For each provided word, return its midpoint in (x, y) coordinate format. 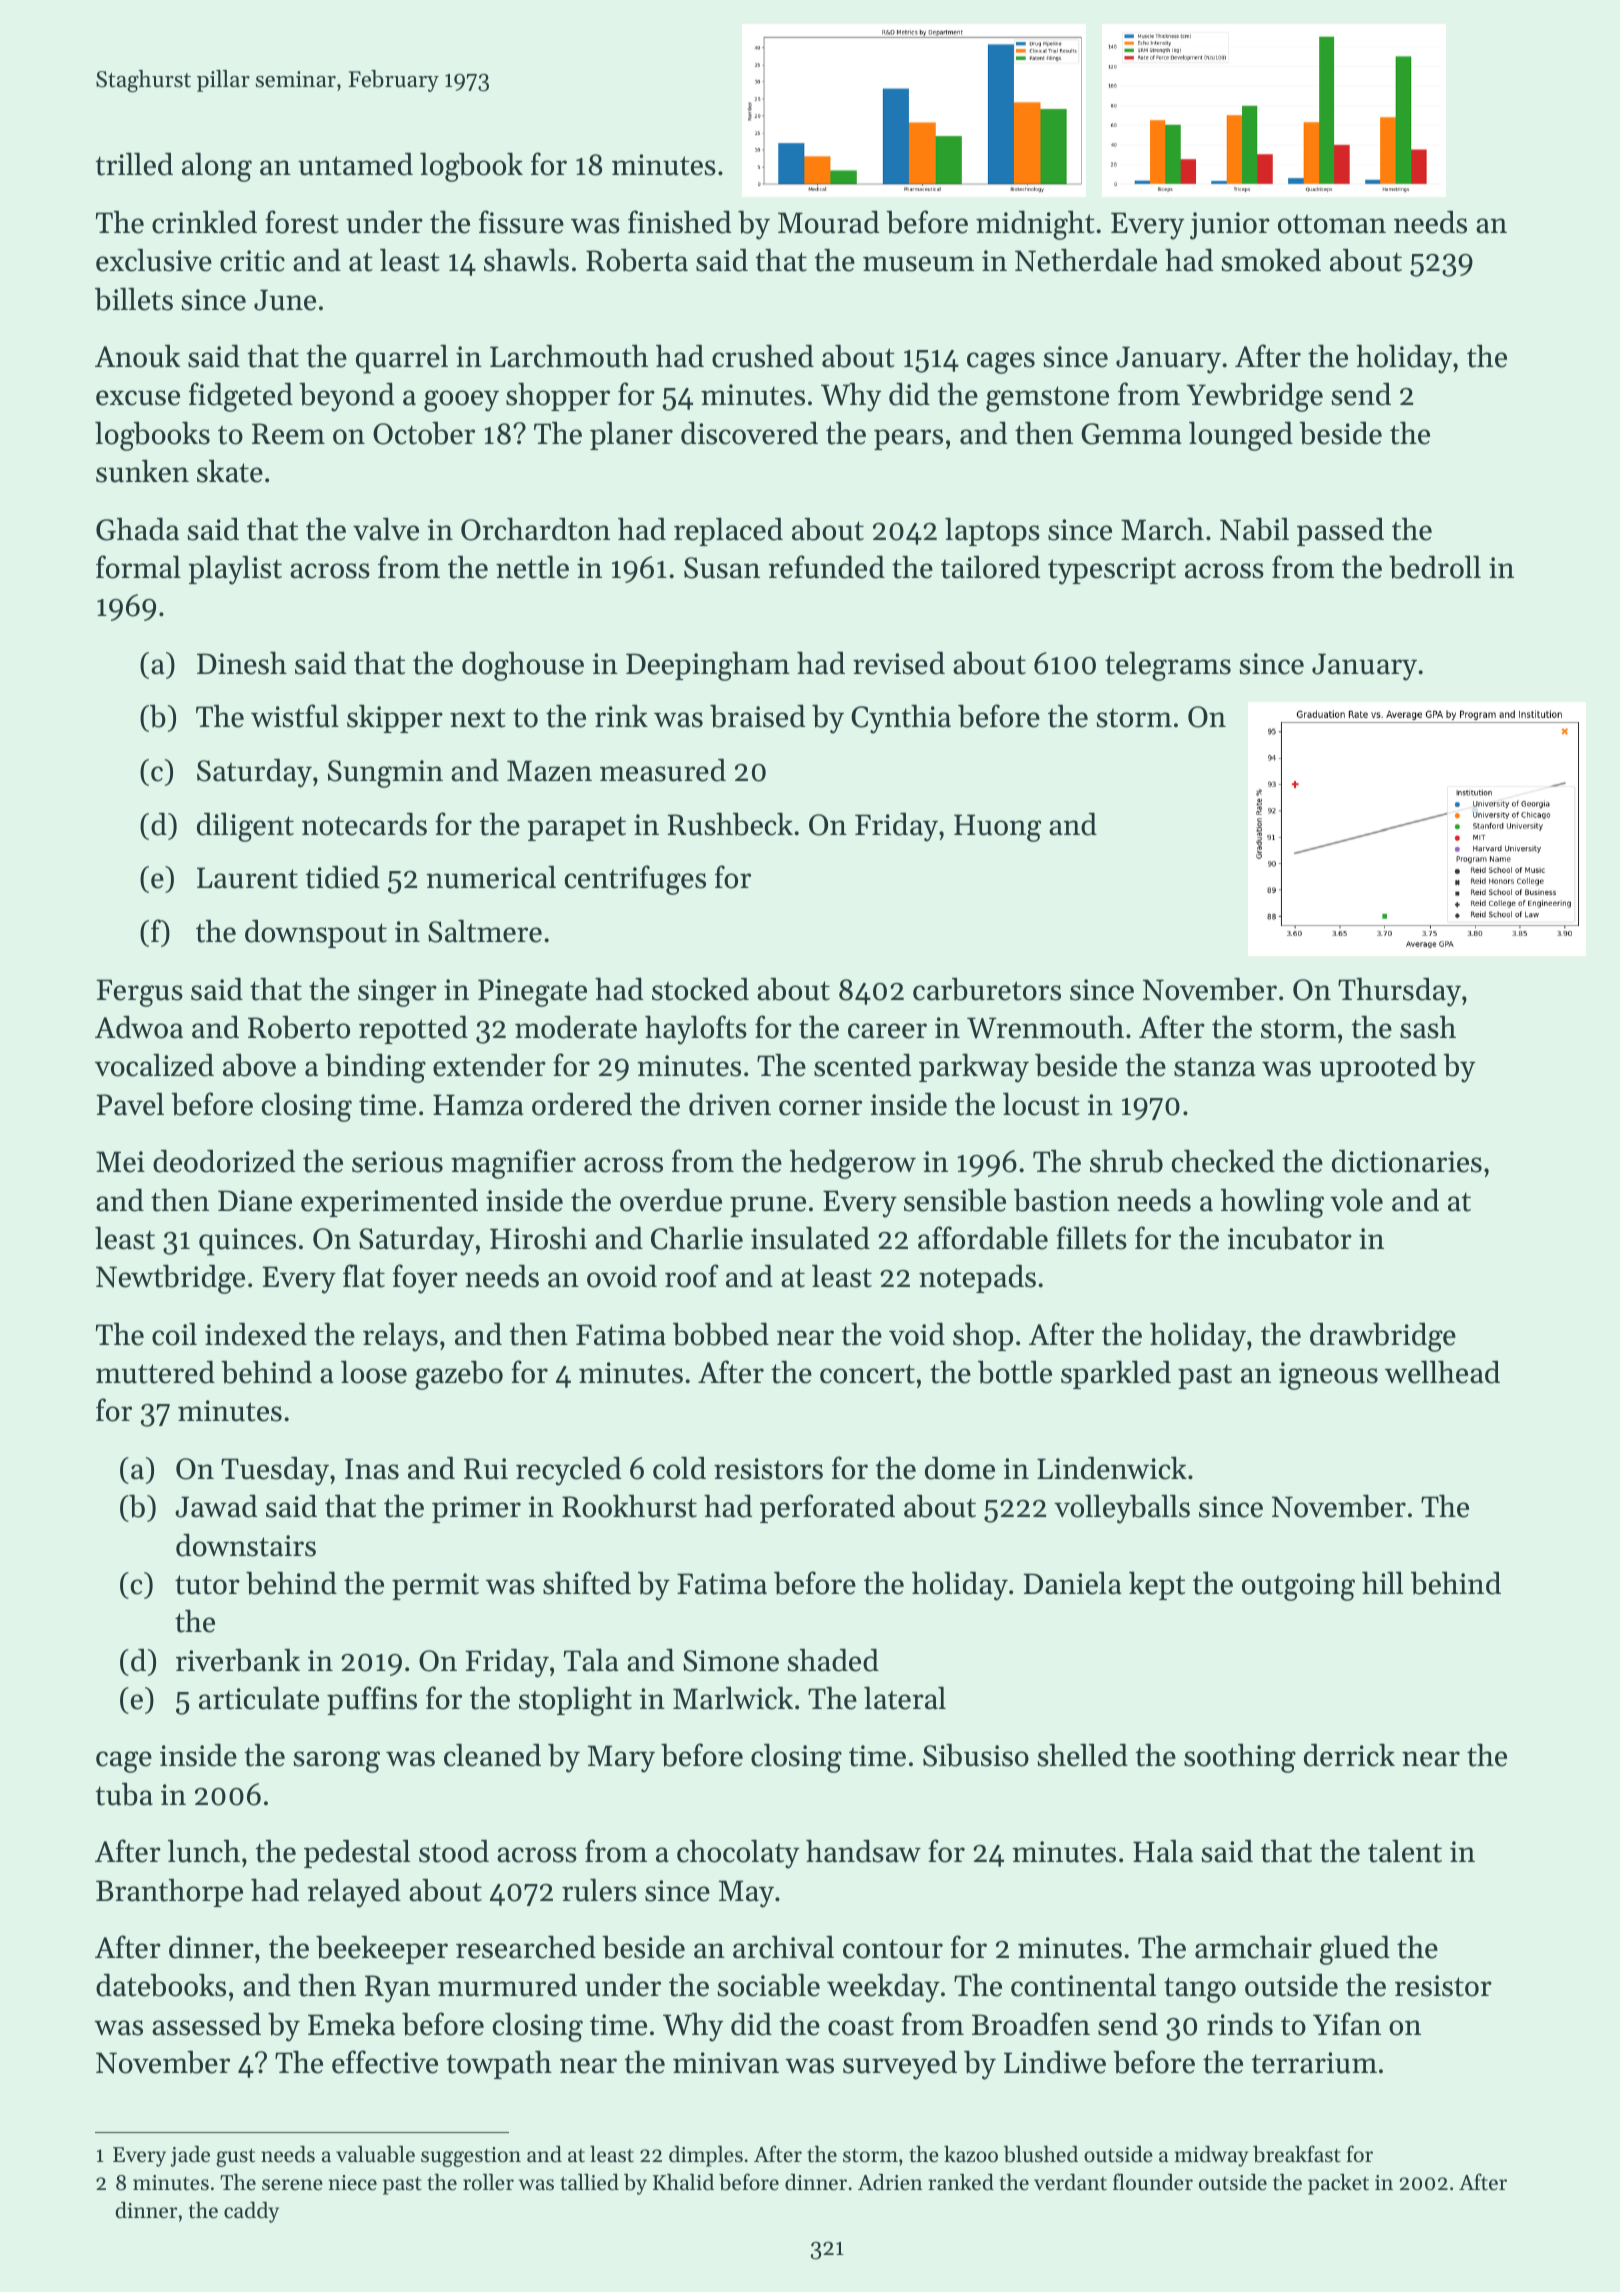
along (217, 167)
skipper (395, 718)
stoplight (575, 1701)
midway (1211, 2156)
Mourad (828, 222)
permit (435, 1586)
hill (1382, 1582)
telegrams (1168, 666)
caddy (251, 2212)
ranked (961, 2182)
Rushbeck (730, 824)
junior (1230, 226)
